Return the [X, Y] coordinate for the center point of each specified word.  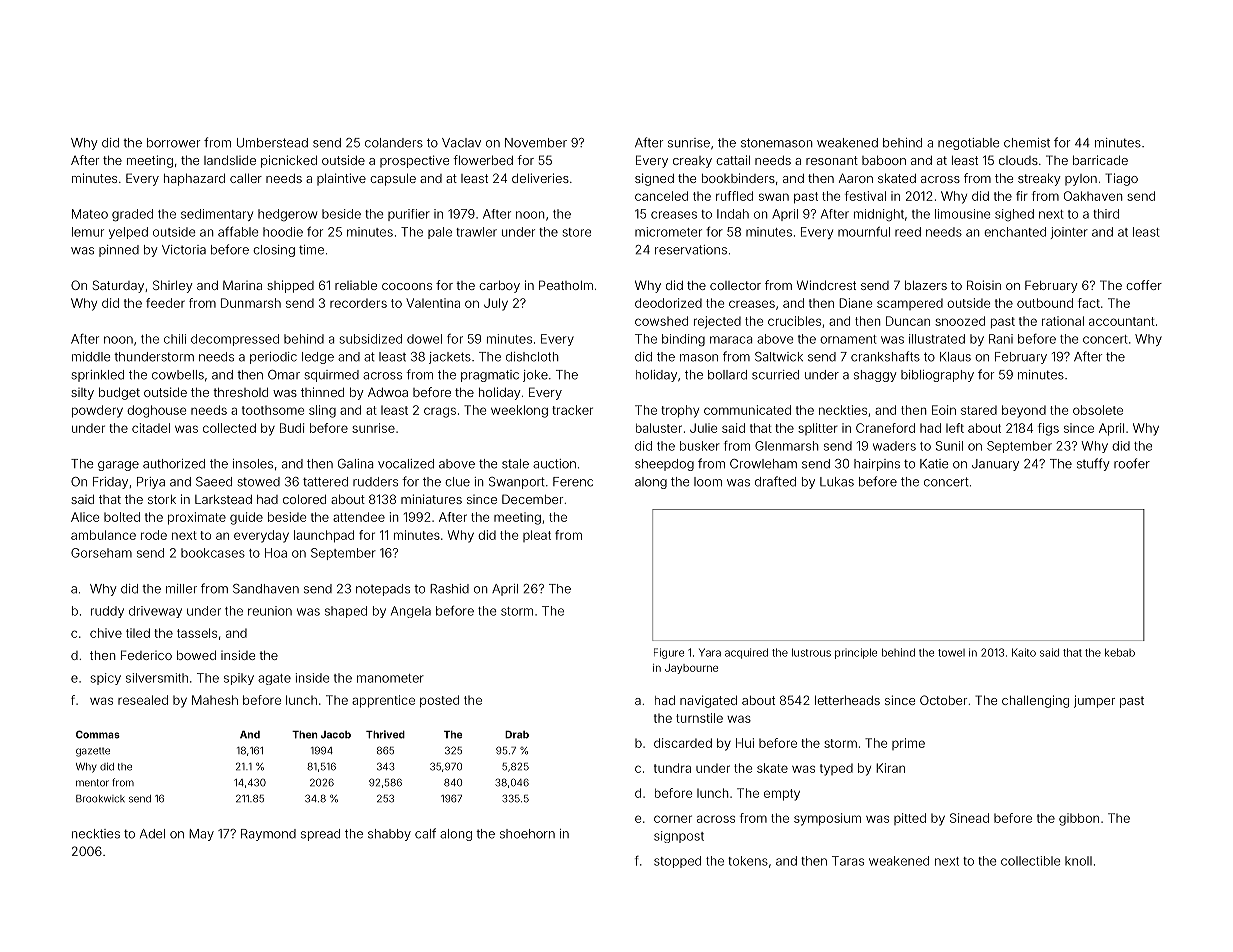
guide [246, 518]
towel [951, 653]
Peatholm [566, 285]
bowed [196, 655]
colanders [394, 143]
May [201, 835]
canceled [661, 196]
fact [1089, 303]
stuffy [1093, 464]
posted [439, 701]
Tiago [1121, 179]
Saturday [118, 286]
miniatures [431, 499]
